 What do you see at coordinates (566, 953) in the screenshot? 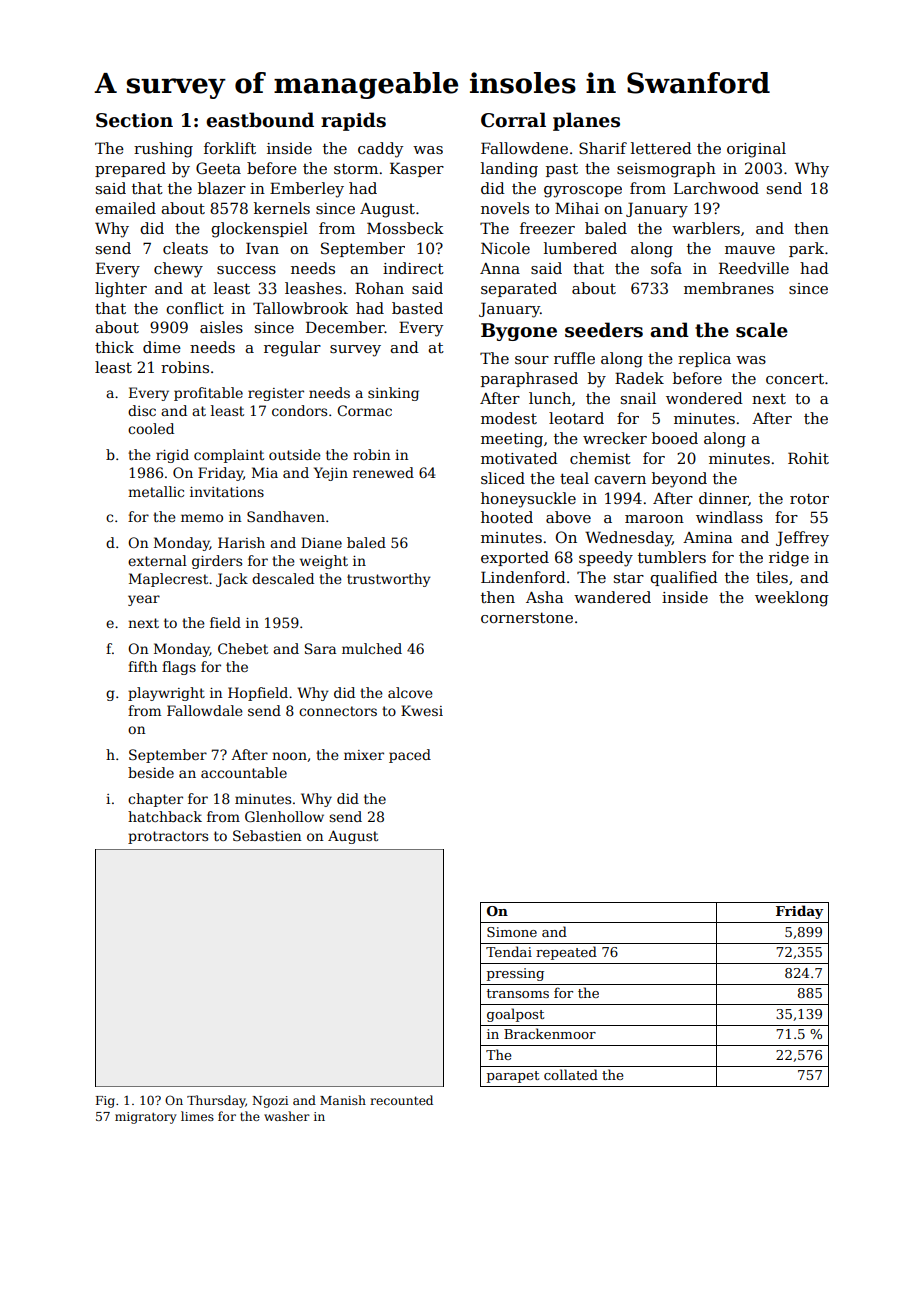
I see `repeated` at bounding box center [566, 953].
